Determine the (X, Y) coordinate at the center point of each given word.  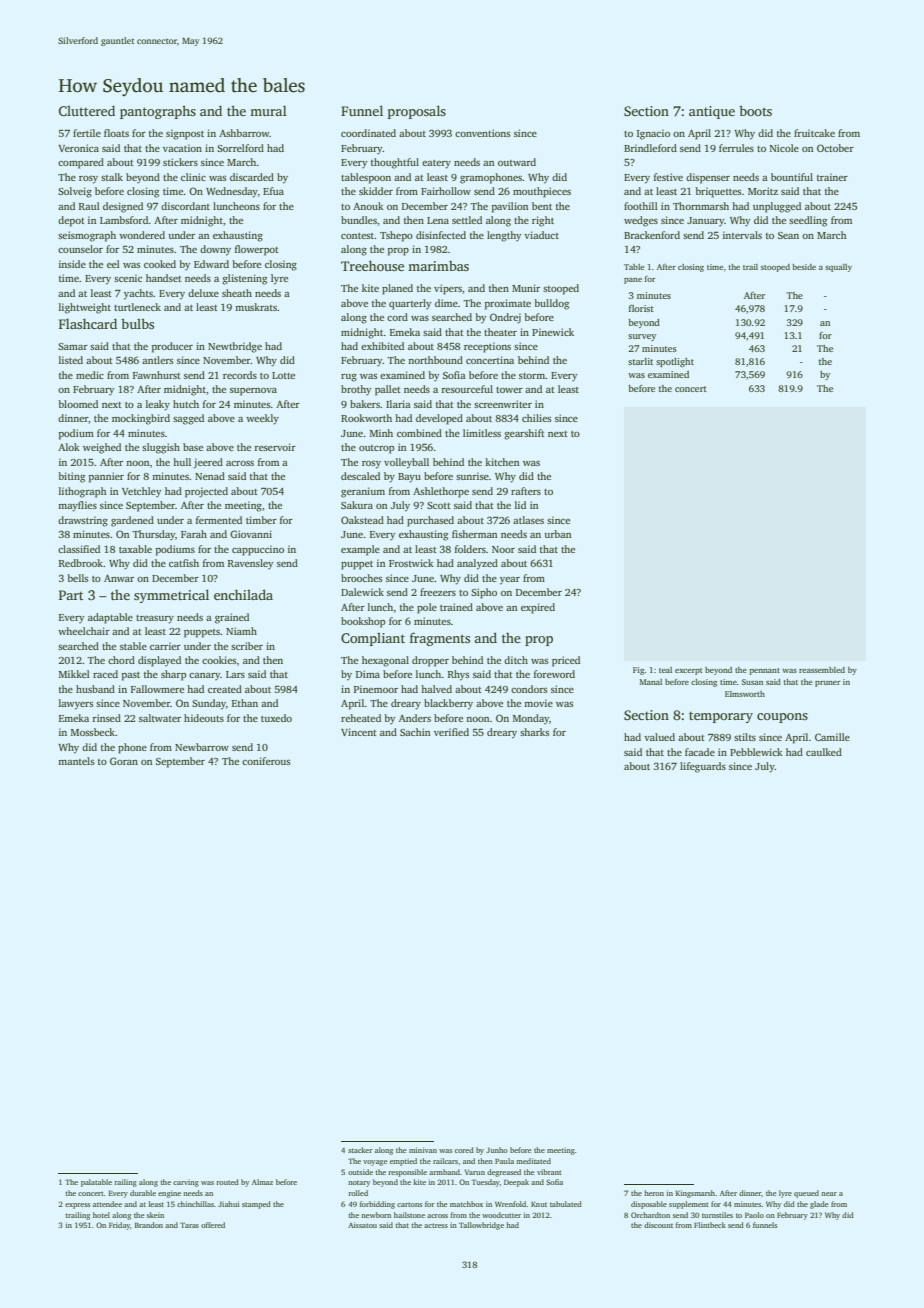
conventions (482, 133)
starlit (640, 361)
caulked (824, 752)
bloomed (78, 404)
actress (436, 1225)
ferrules (736, 148)
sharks (534, 732)
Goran (124, 761)
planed (397, 289)
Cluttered (87, 110)
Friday (119, 1226)
